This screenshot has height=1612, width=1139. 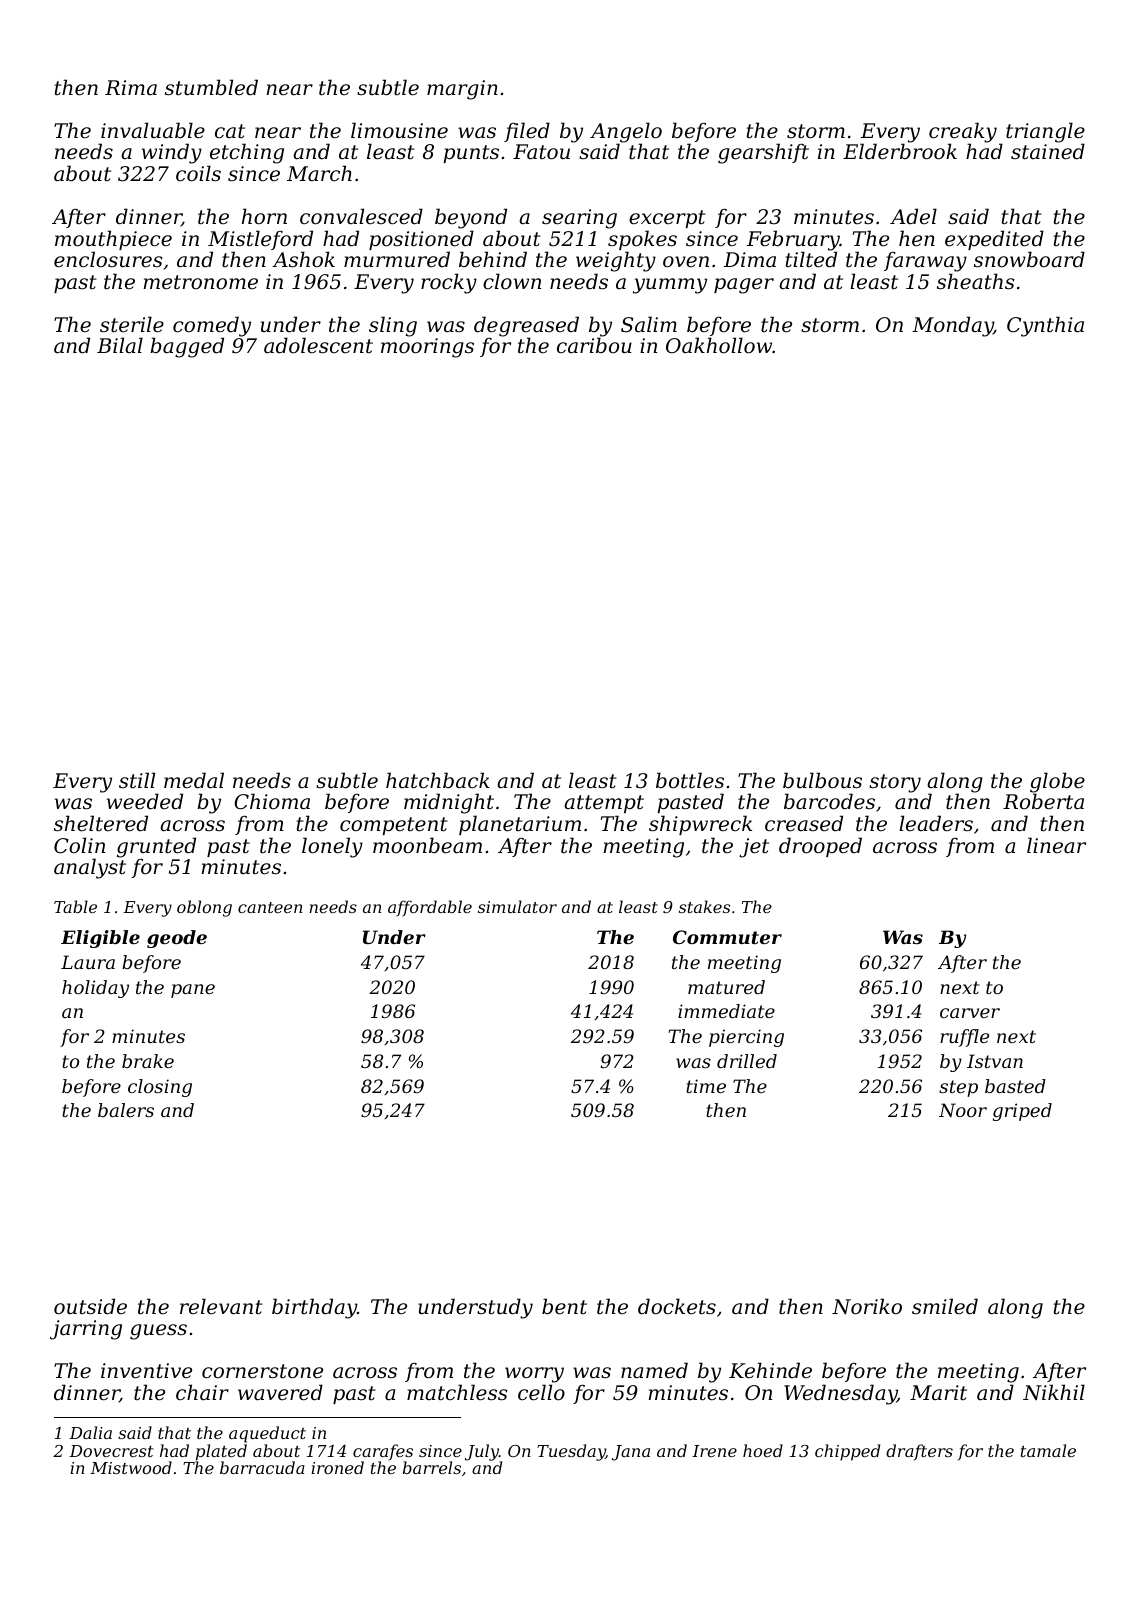 What do you see at coordinates (526, 326) in the screenshot?
I see `degreased` at bounding box center [526, 326].
